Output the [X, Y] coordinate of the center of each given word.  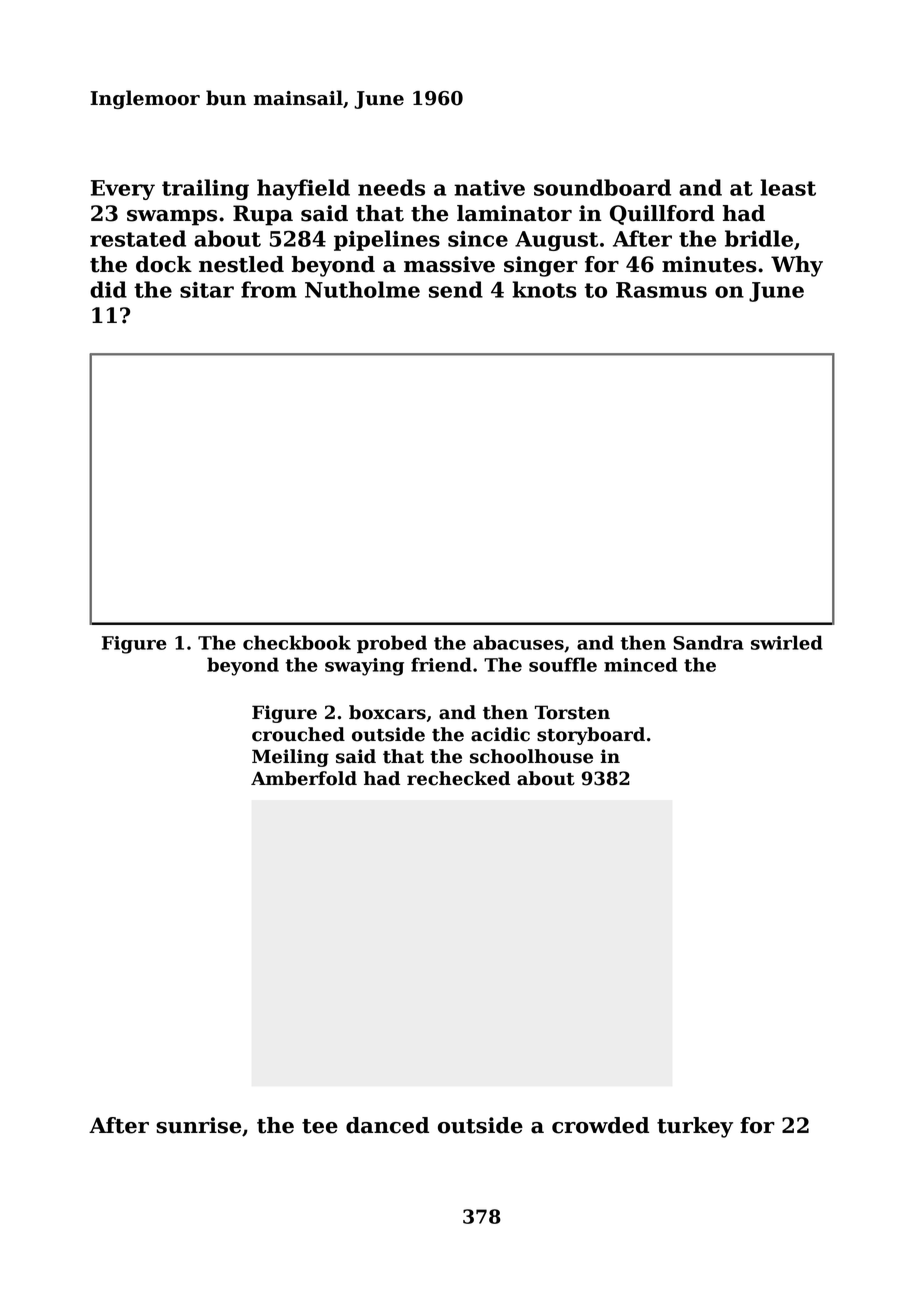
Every [123, 190]
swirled [787, 642]
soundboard [602, 187]
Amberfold [304, 778]
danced [387, 1125]
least [788, 187]
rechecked [458, 778]
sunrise [198, 1125]
